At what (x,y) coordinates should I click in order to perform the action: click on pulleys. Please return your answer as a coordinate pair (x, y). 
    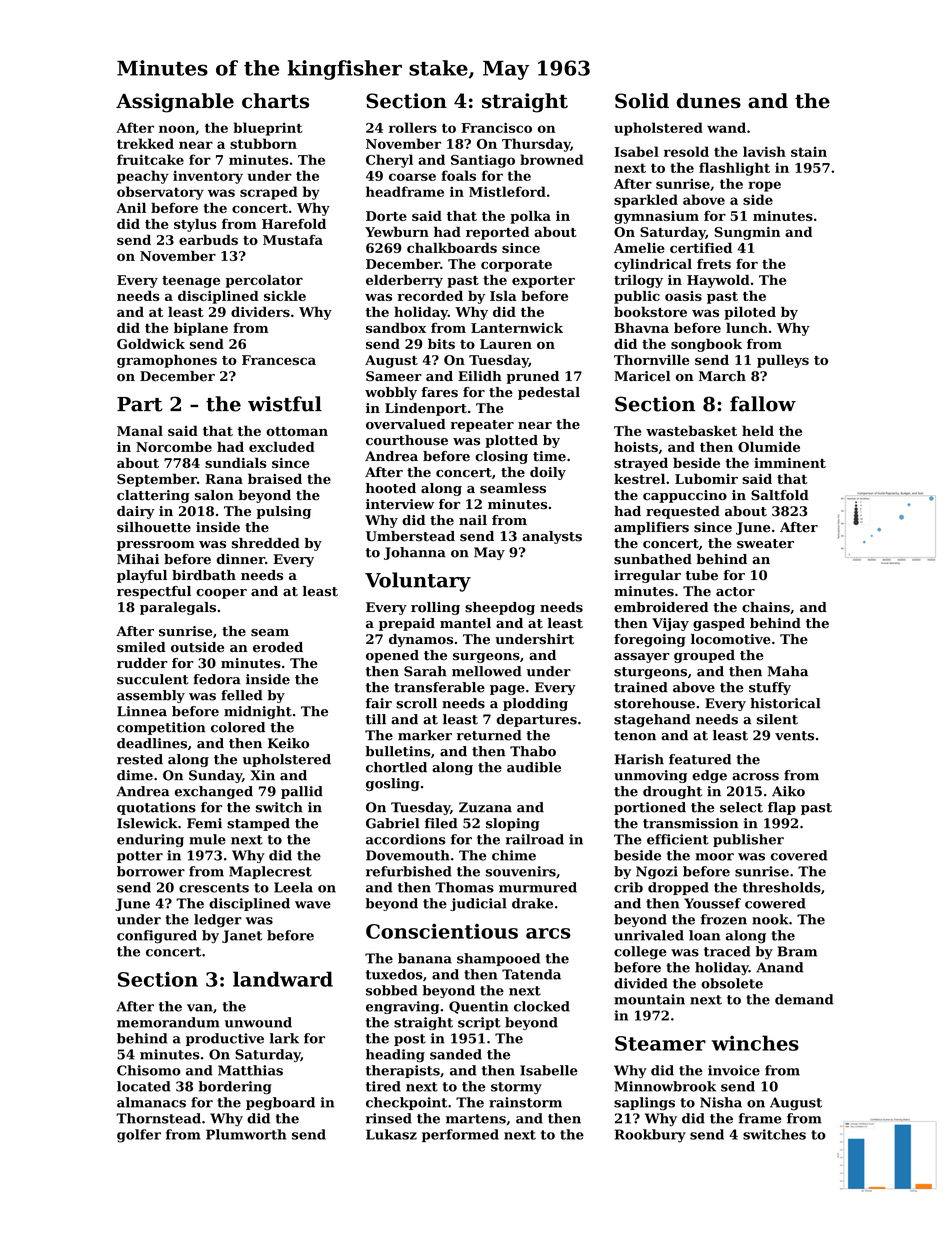
    Looking at the image, I should click on (783, 361).
